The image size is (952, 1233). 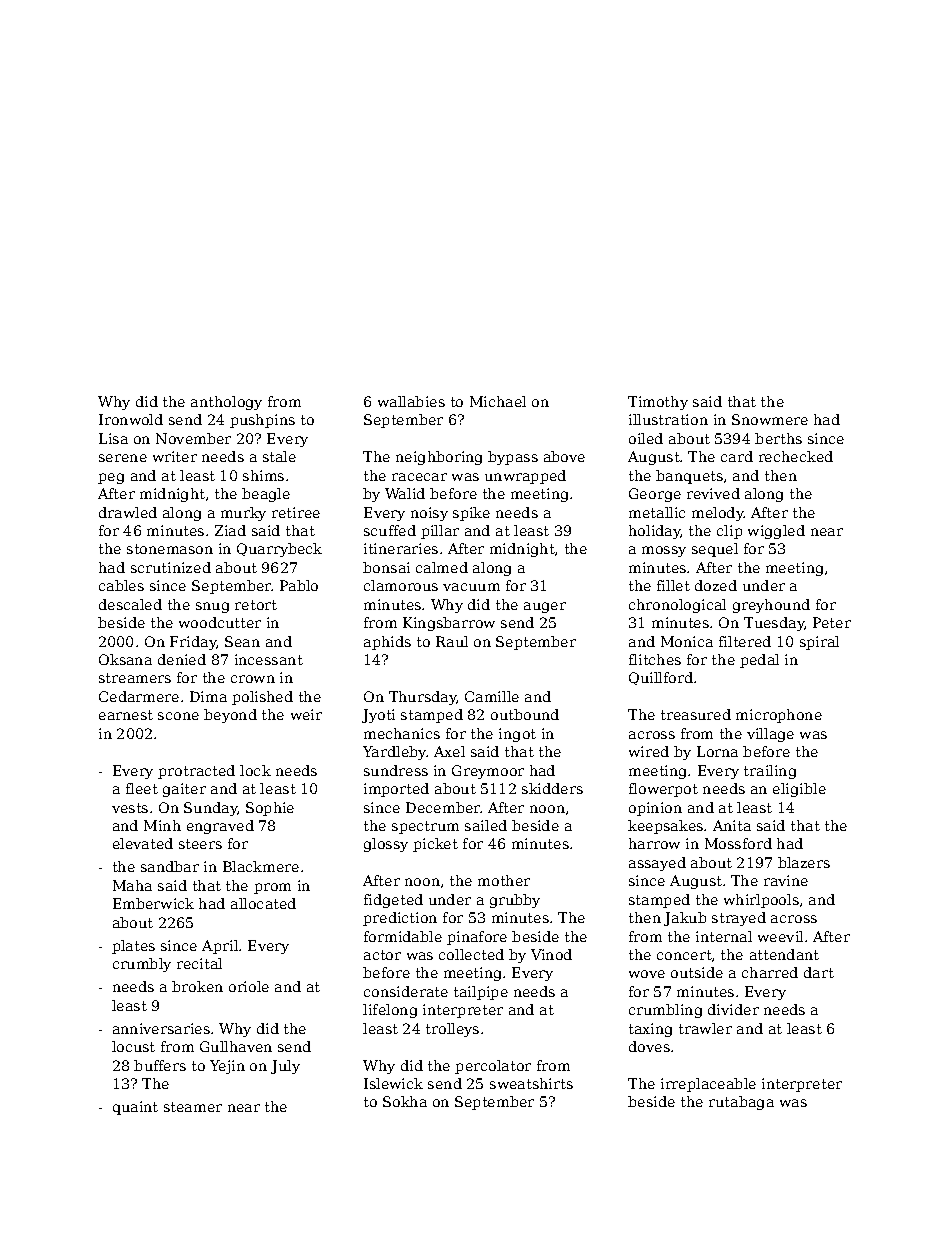 I want to click on Timothy, so click(x=658, y=403).
